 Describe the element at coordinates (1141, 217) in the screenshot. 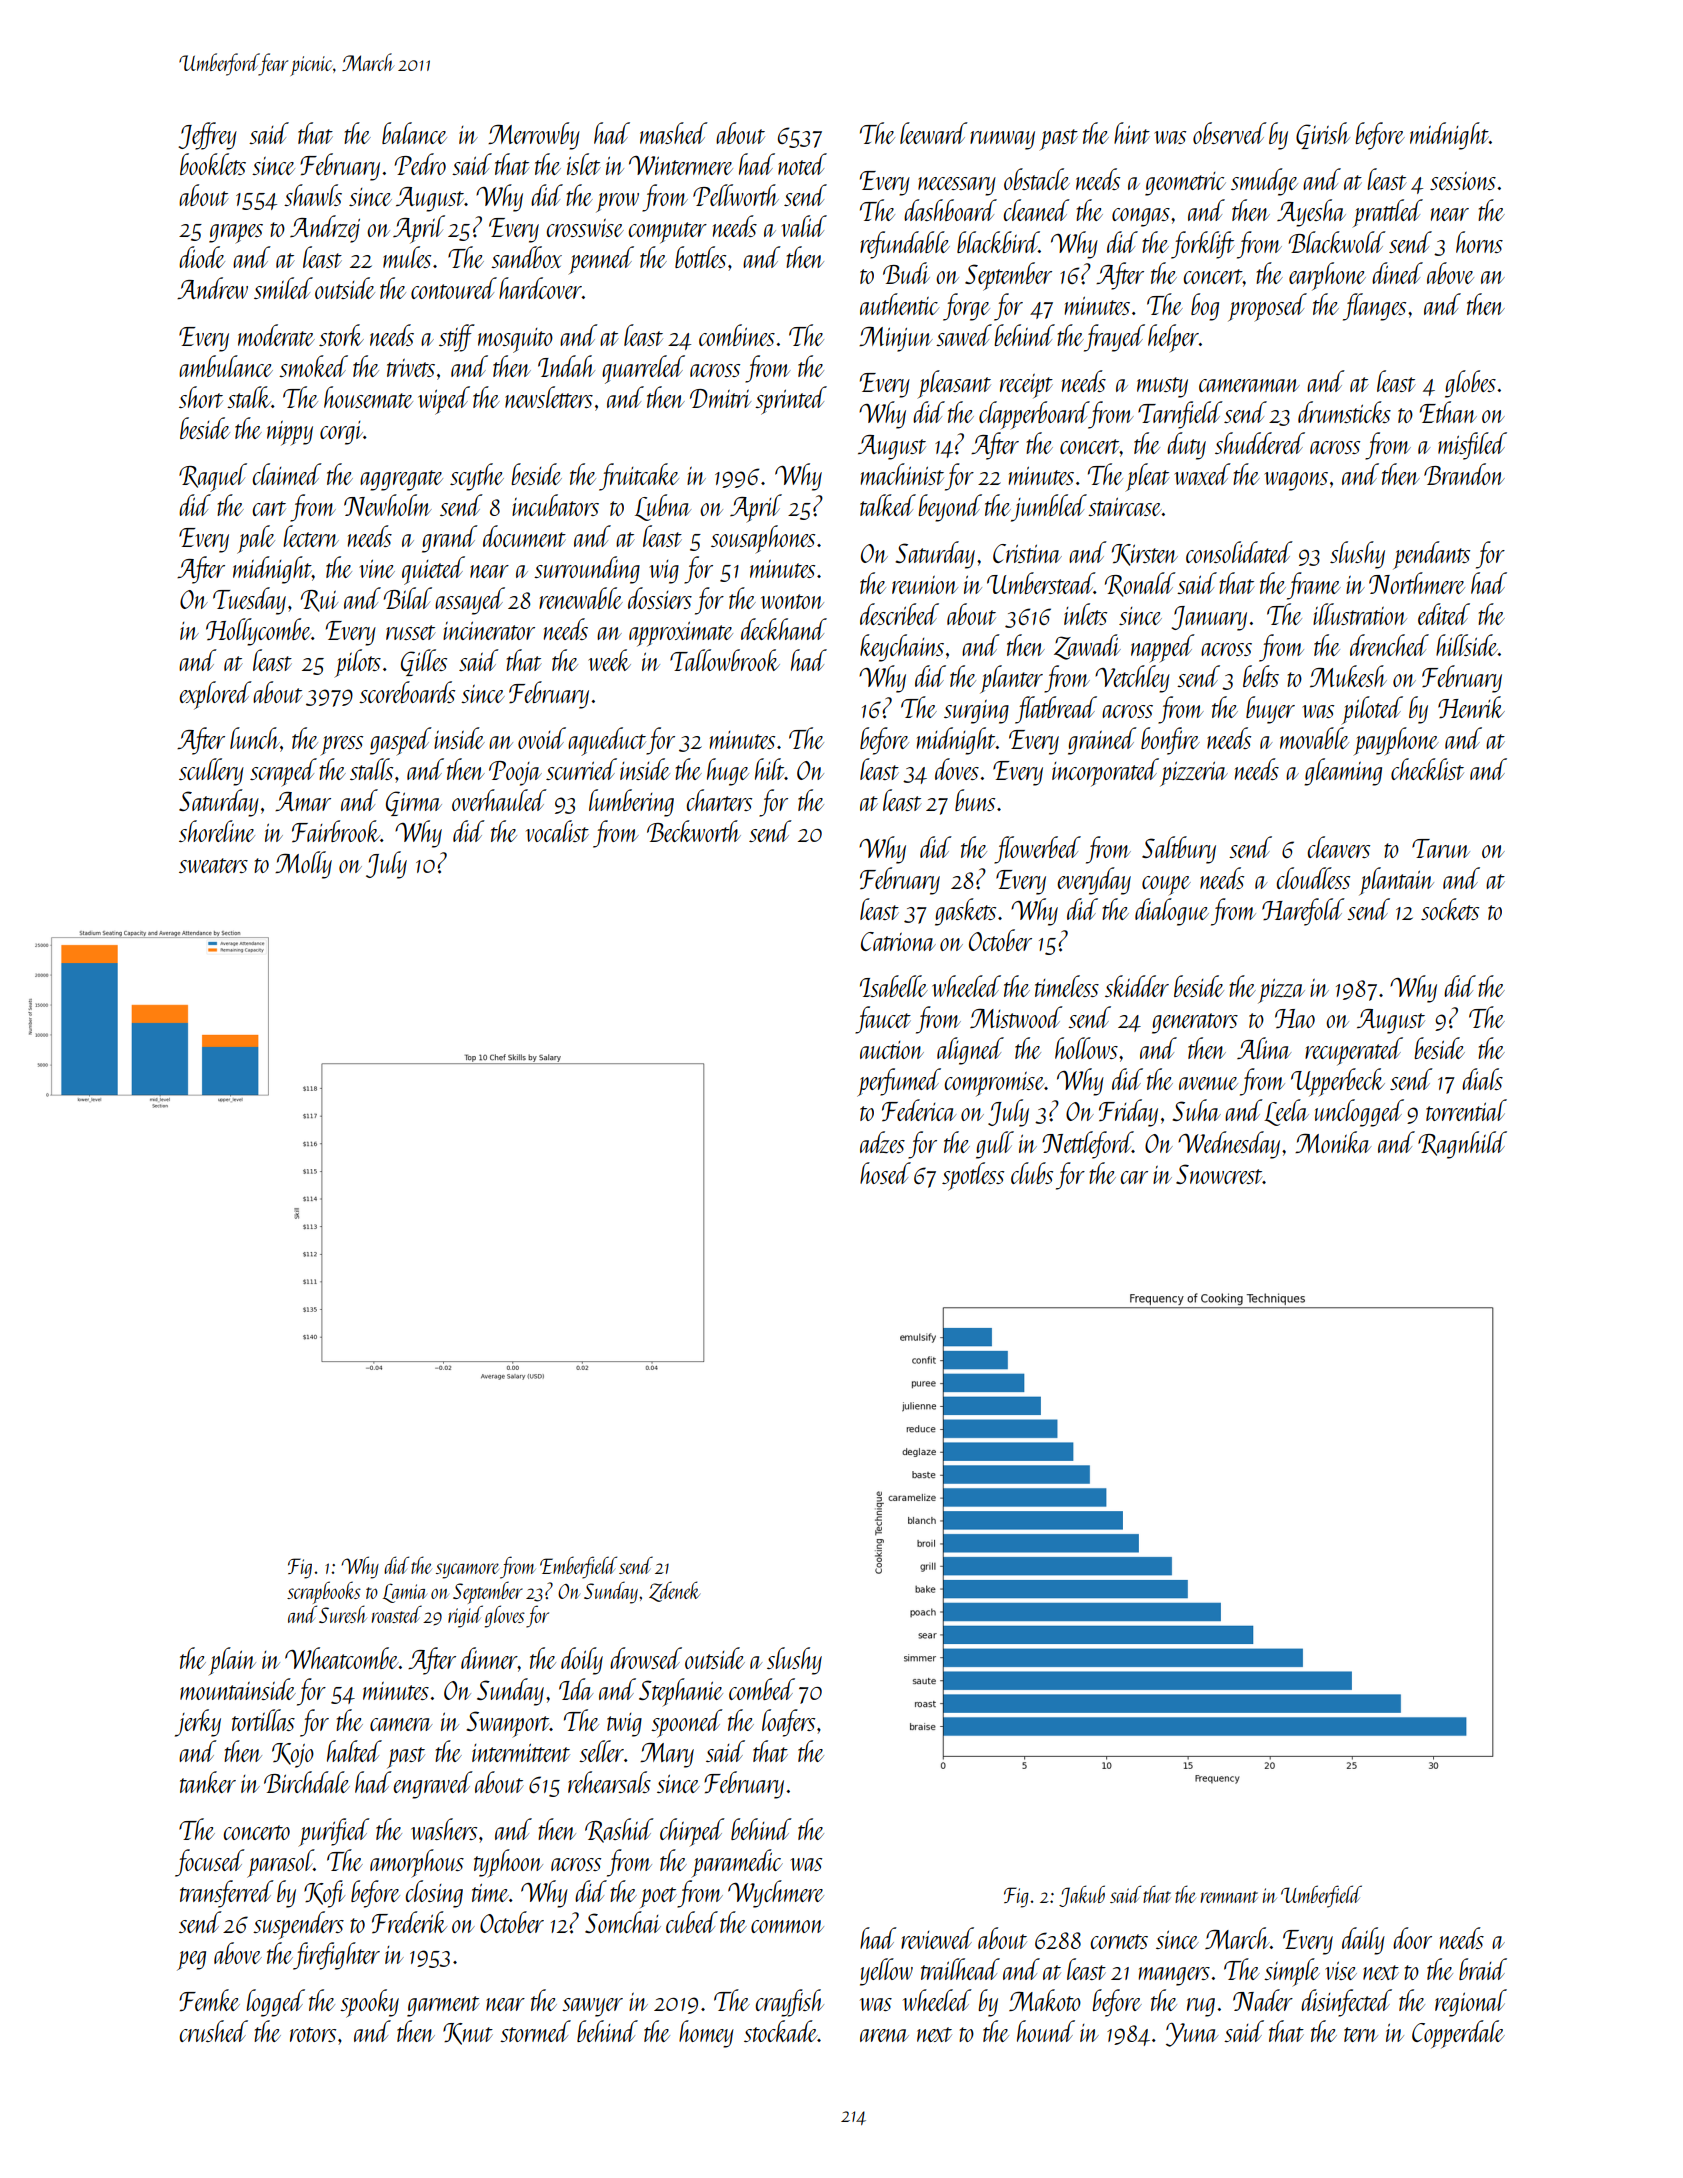

I see `congas` at that location.
